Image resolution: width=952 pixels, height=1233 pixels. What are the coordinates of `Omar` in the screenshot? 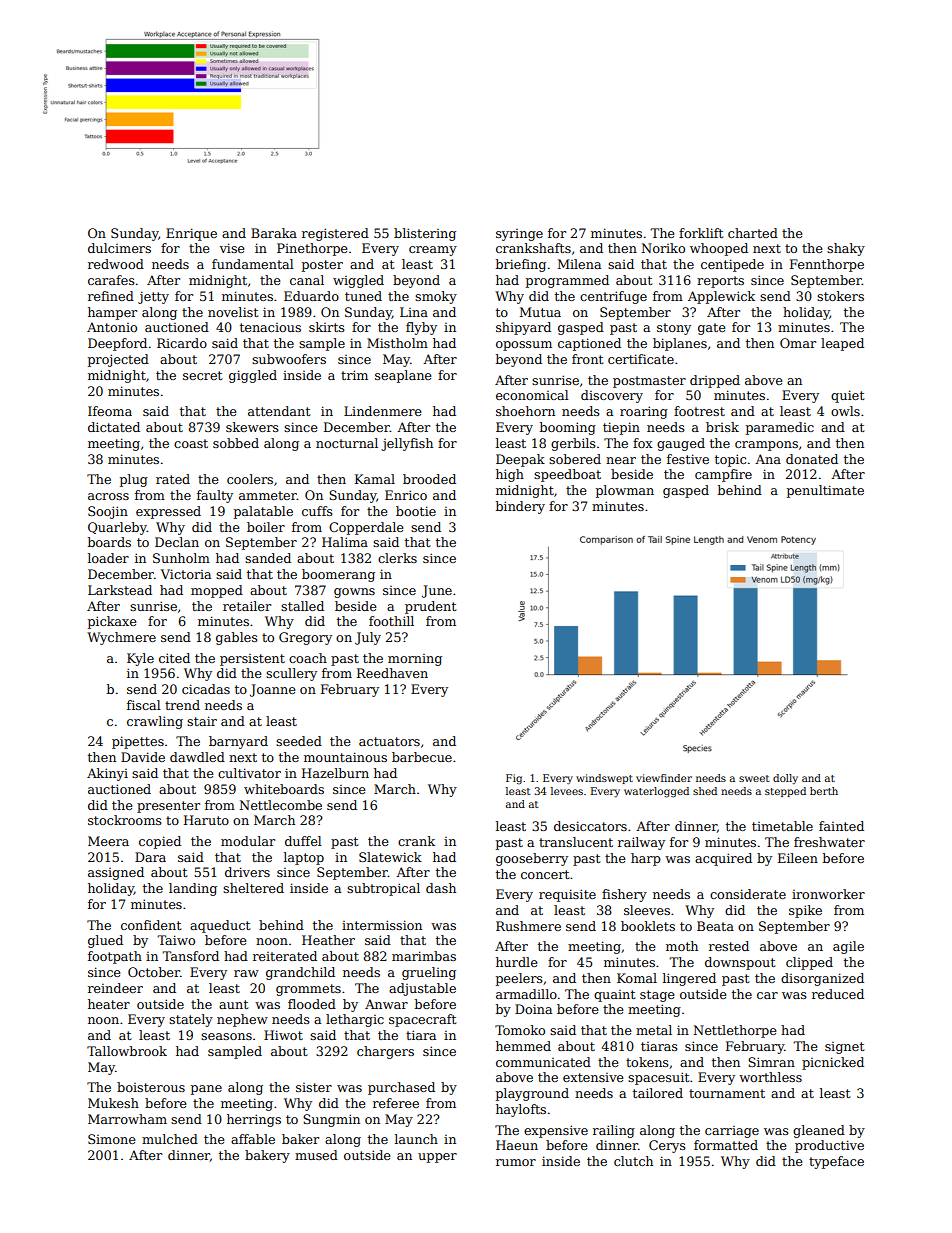 It's located at (798, 343).
